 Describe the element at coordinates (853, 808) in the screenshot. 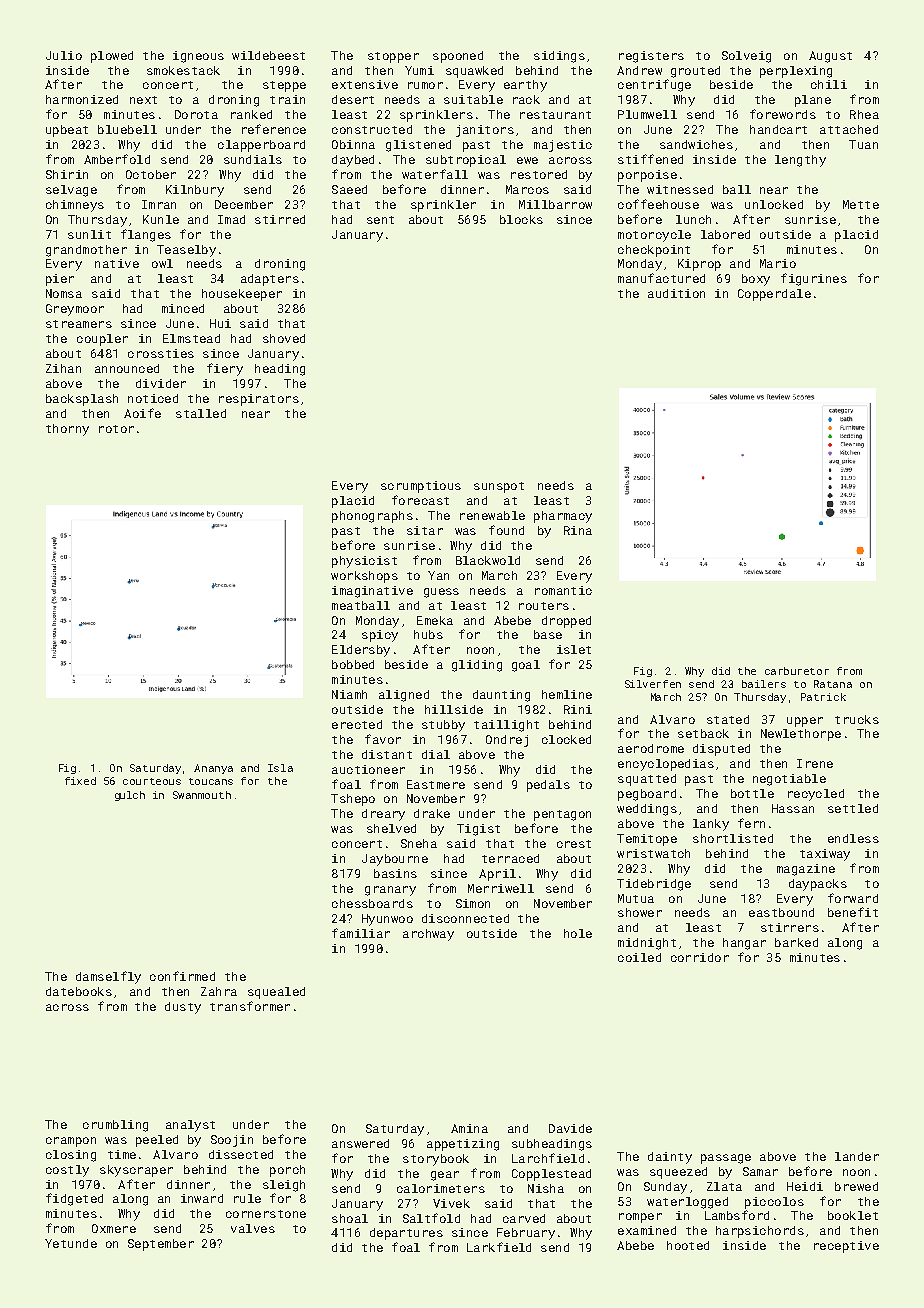

I see `settled` at that location.
